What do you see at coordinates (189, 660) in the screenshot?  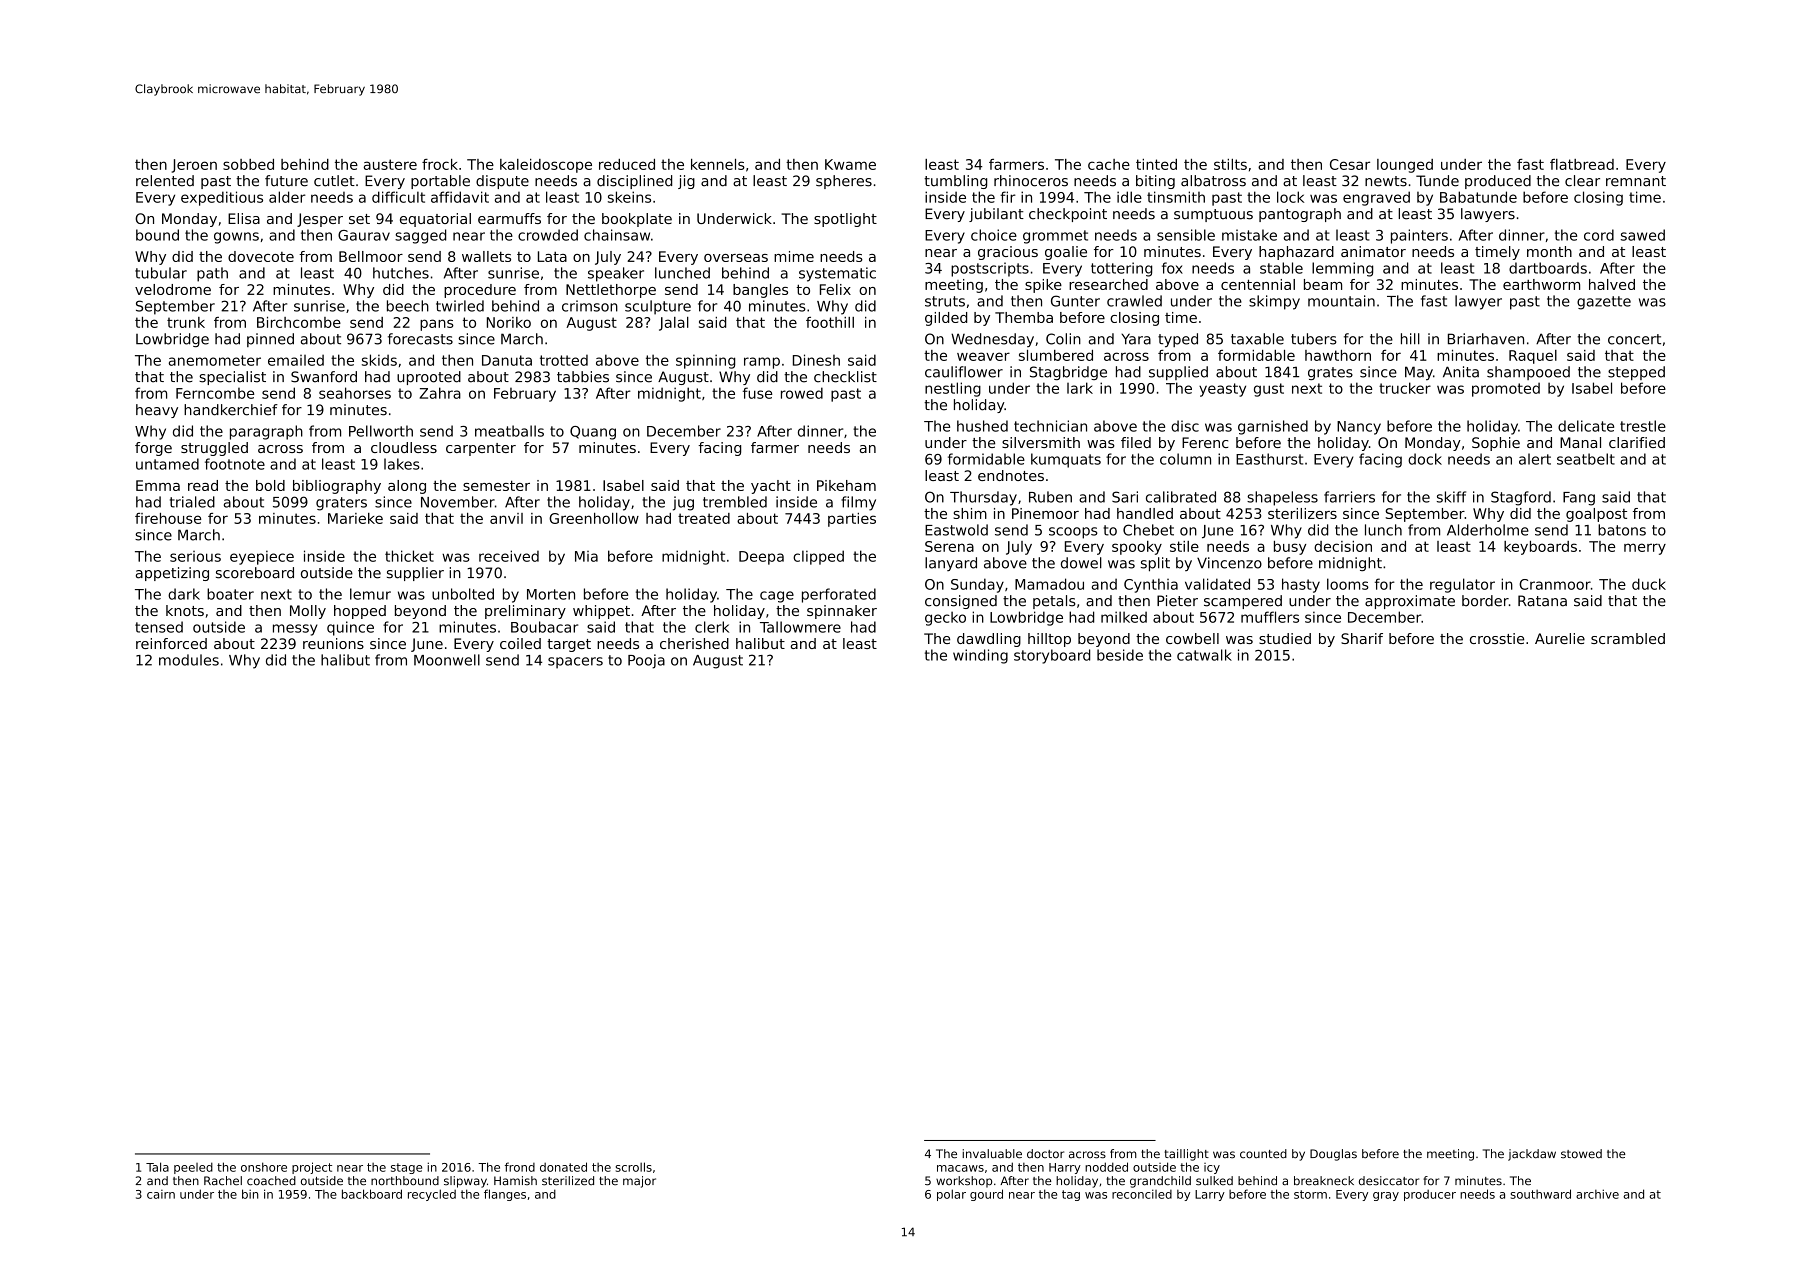 I see `modules` at bounding box center [189, 660].
